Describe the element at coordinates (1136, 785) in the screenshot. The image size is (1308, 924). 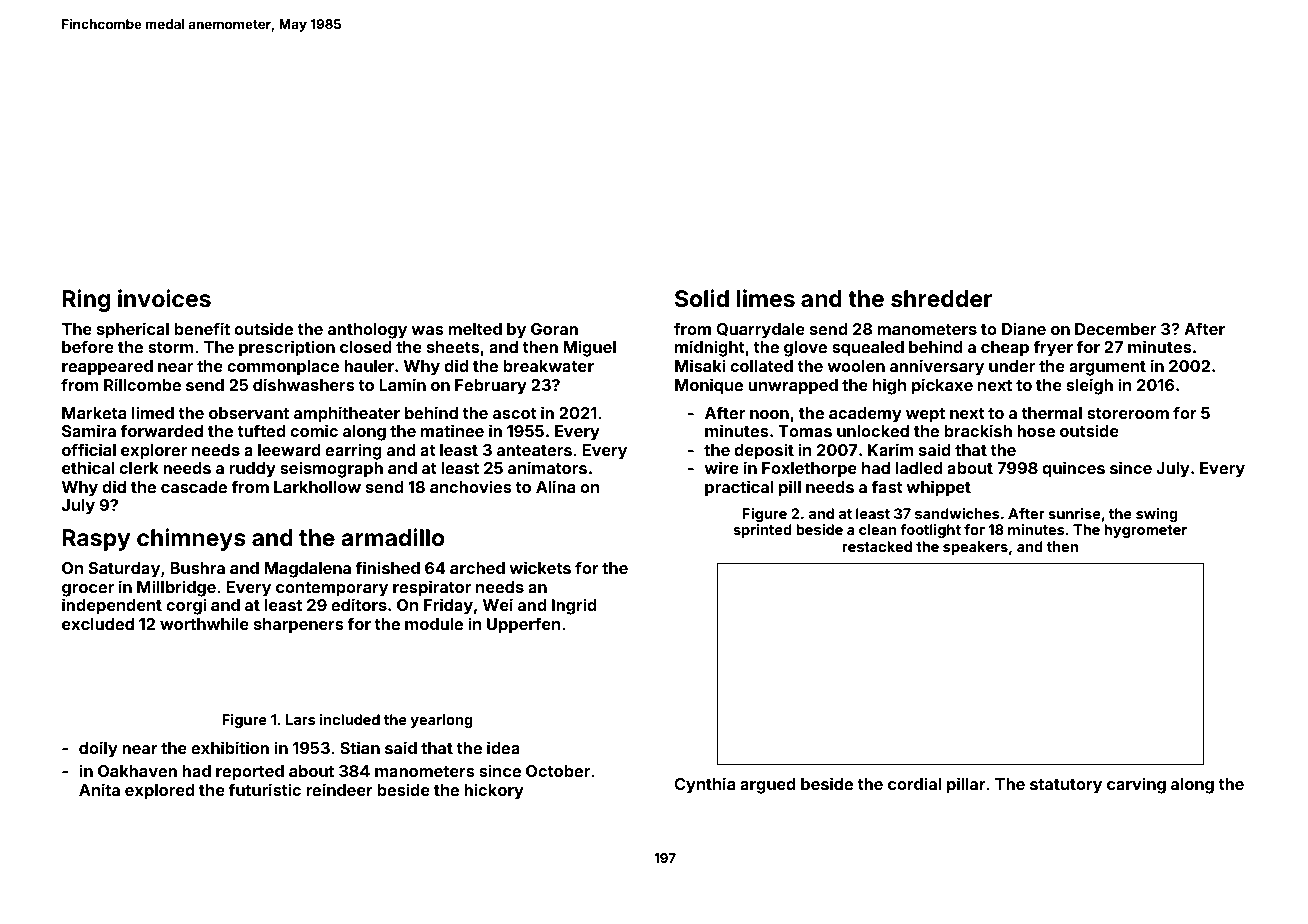
I see `carving` at that location.
